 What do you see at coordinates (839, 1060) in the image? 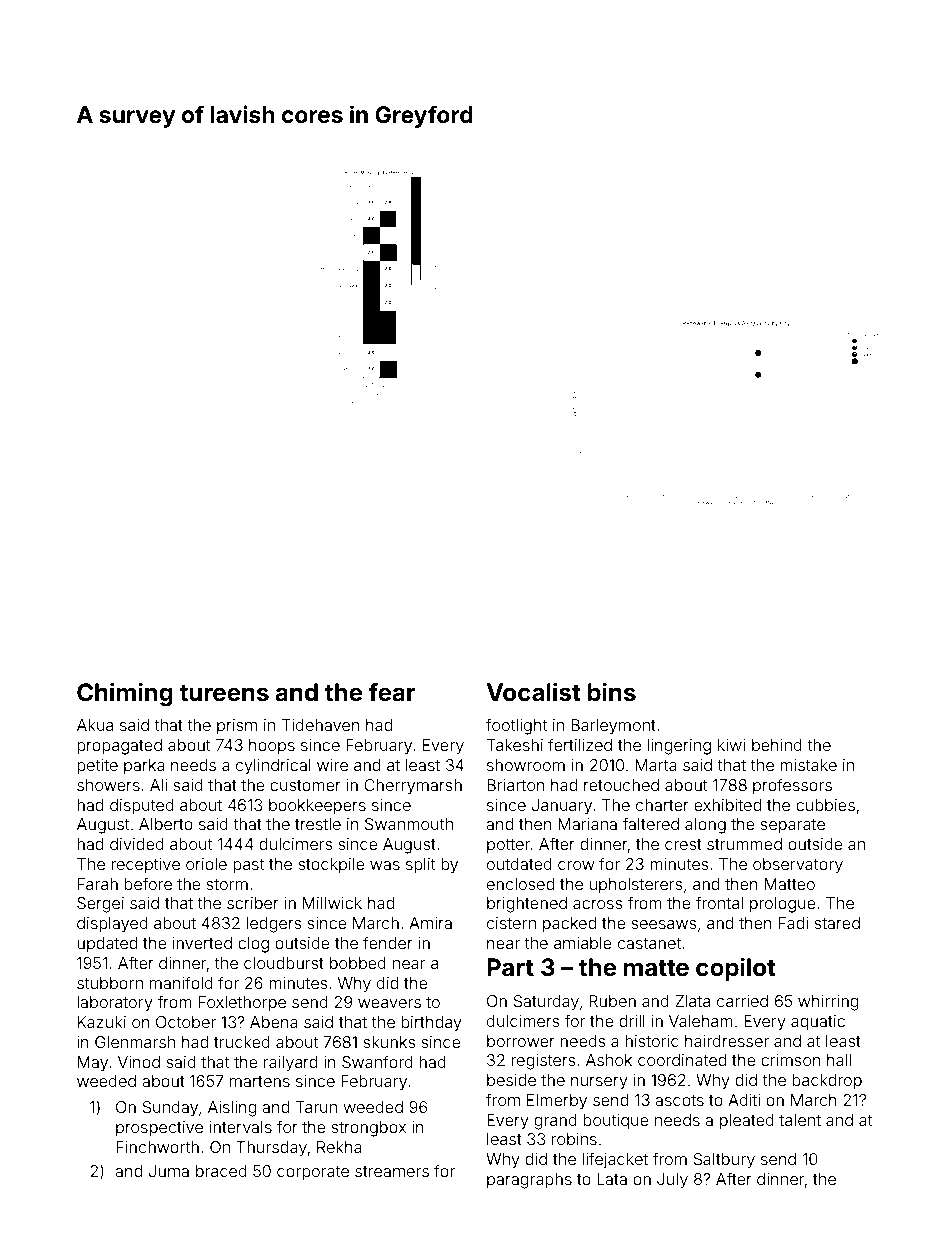
I see `hall` at bounding box center [839, 1060].
